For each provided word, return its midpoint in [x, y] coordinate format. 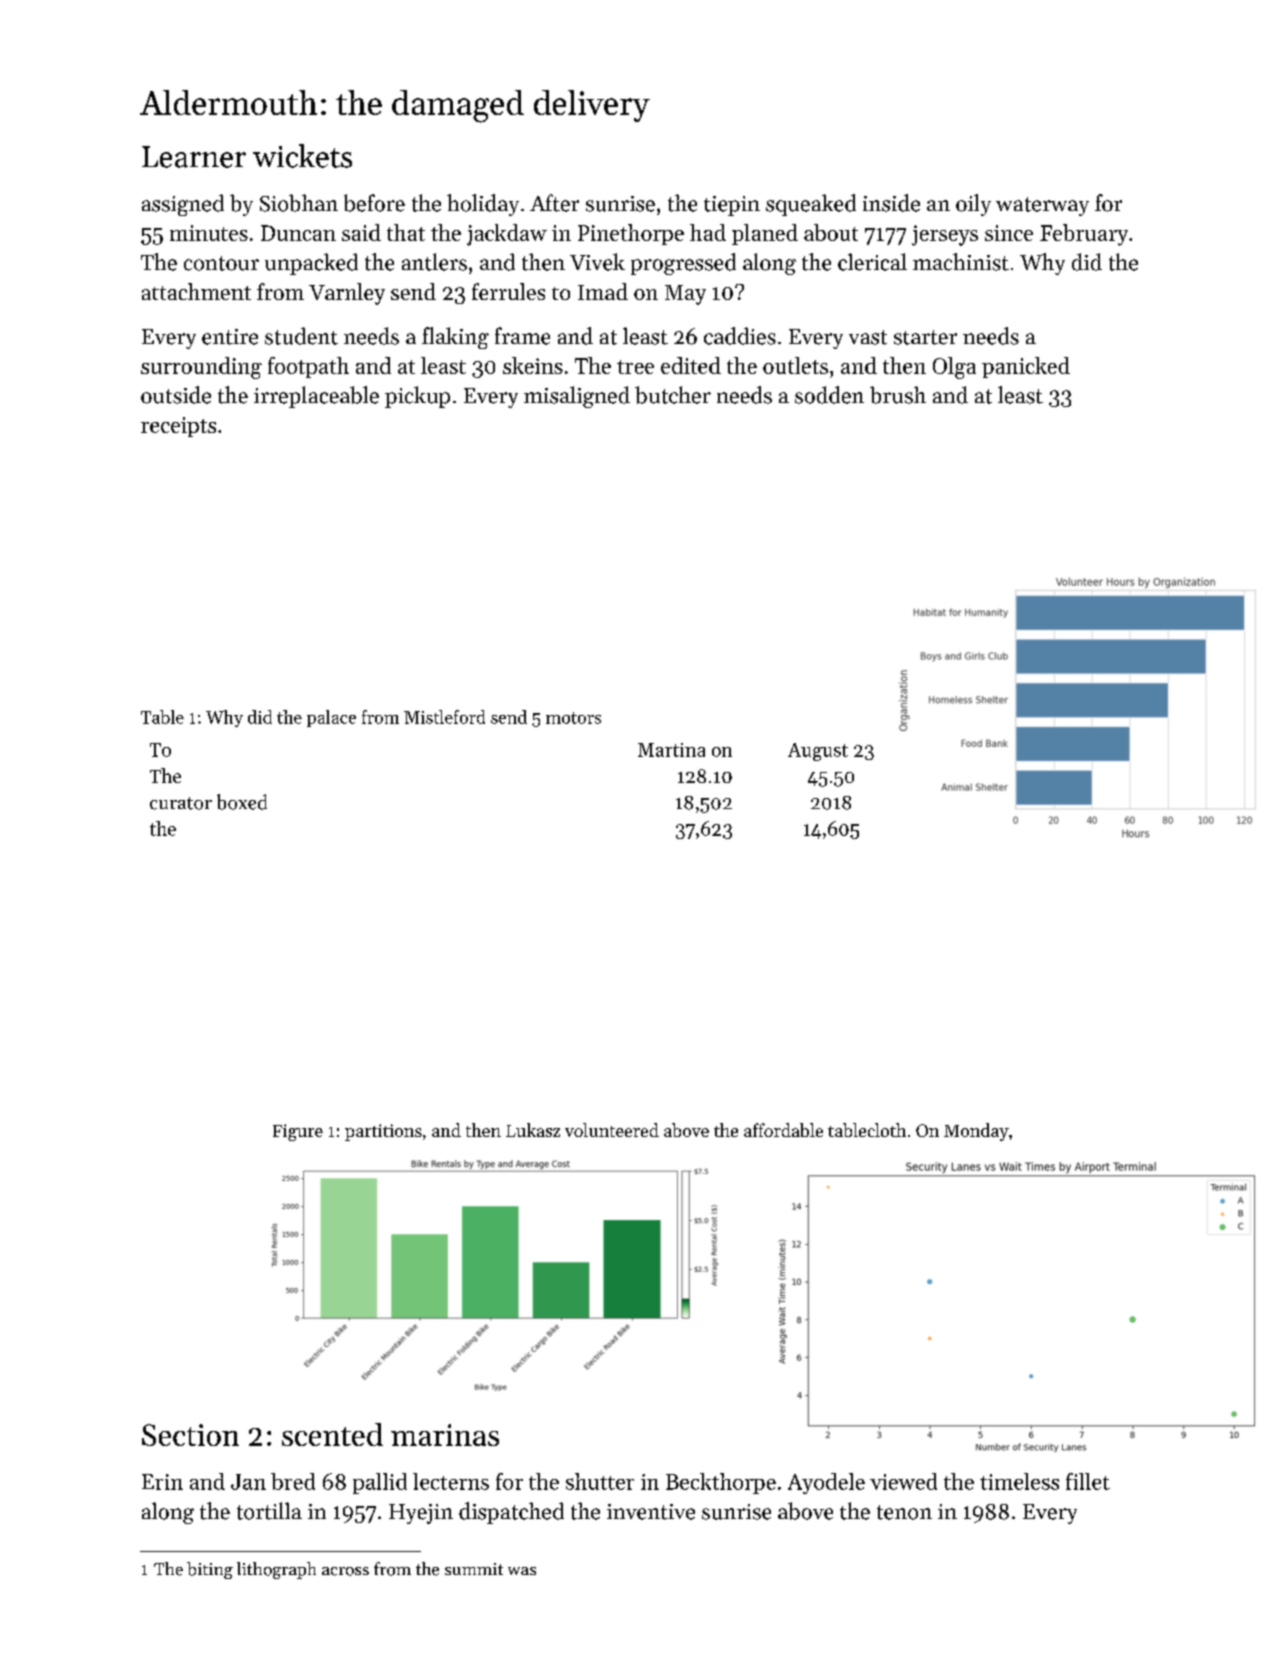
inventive [651, 1512]
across [345, 1571]
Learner [194, 157]
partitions [383, 1132]
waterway [1042, 206]
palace [331, 718]
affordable [783, 1130]
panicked [1026, 367]
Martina [671, 750]
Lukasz [533, 1130]
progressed [683, 264]
